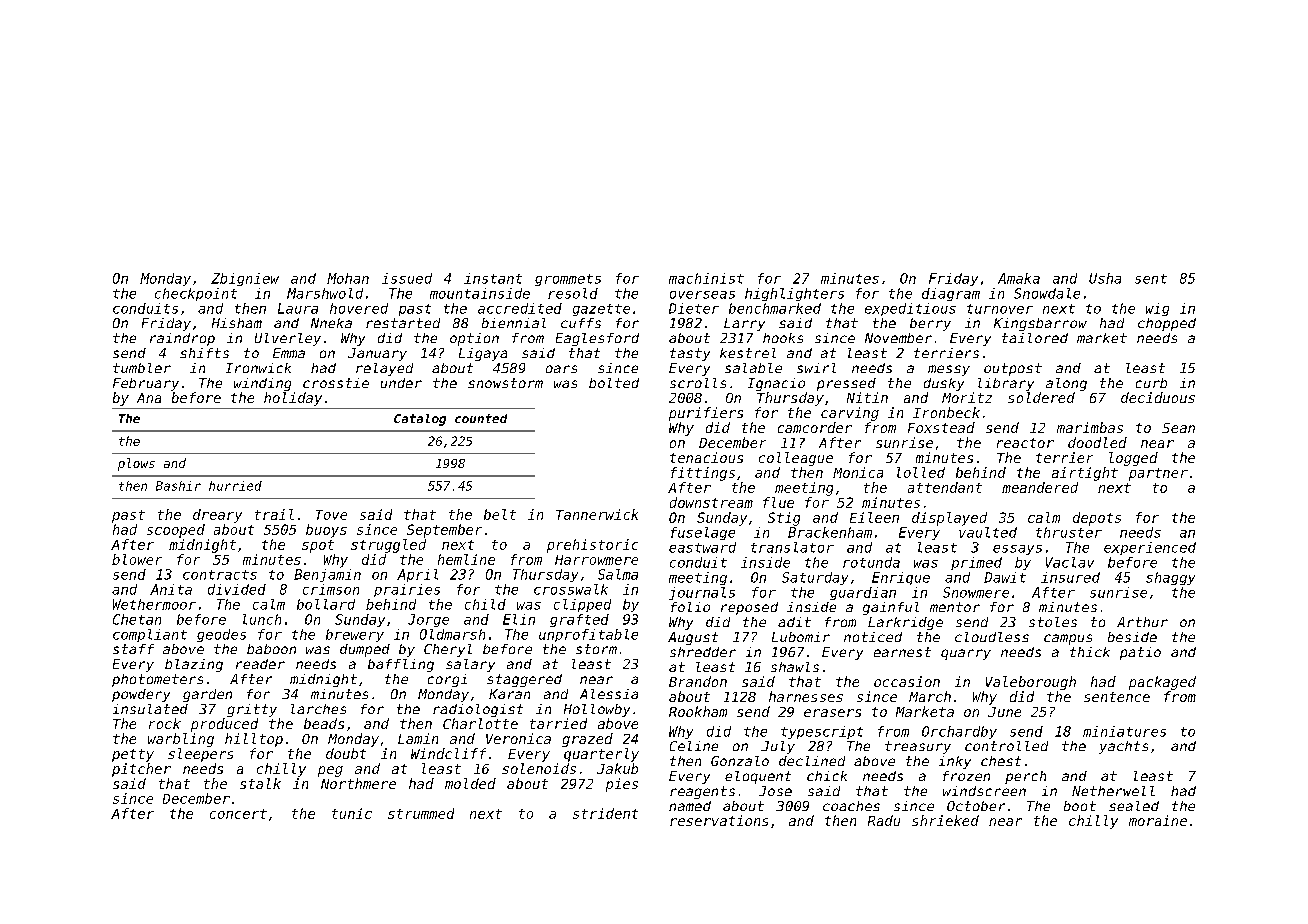  I want to click on grommets, so click(568, 280).
